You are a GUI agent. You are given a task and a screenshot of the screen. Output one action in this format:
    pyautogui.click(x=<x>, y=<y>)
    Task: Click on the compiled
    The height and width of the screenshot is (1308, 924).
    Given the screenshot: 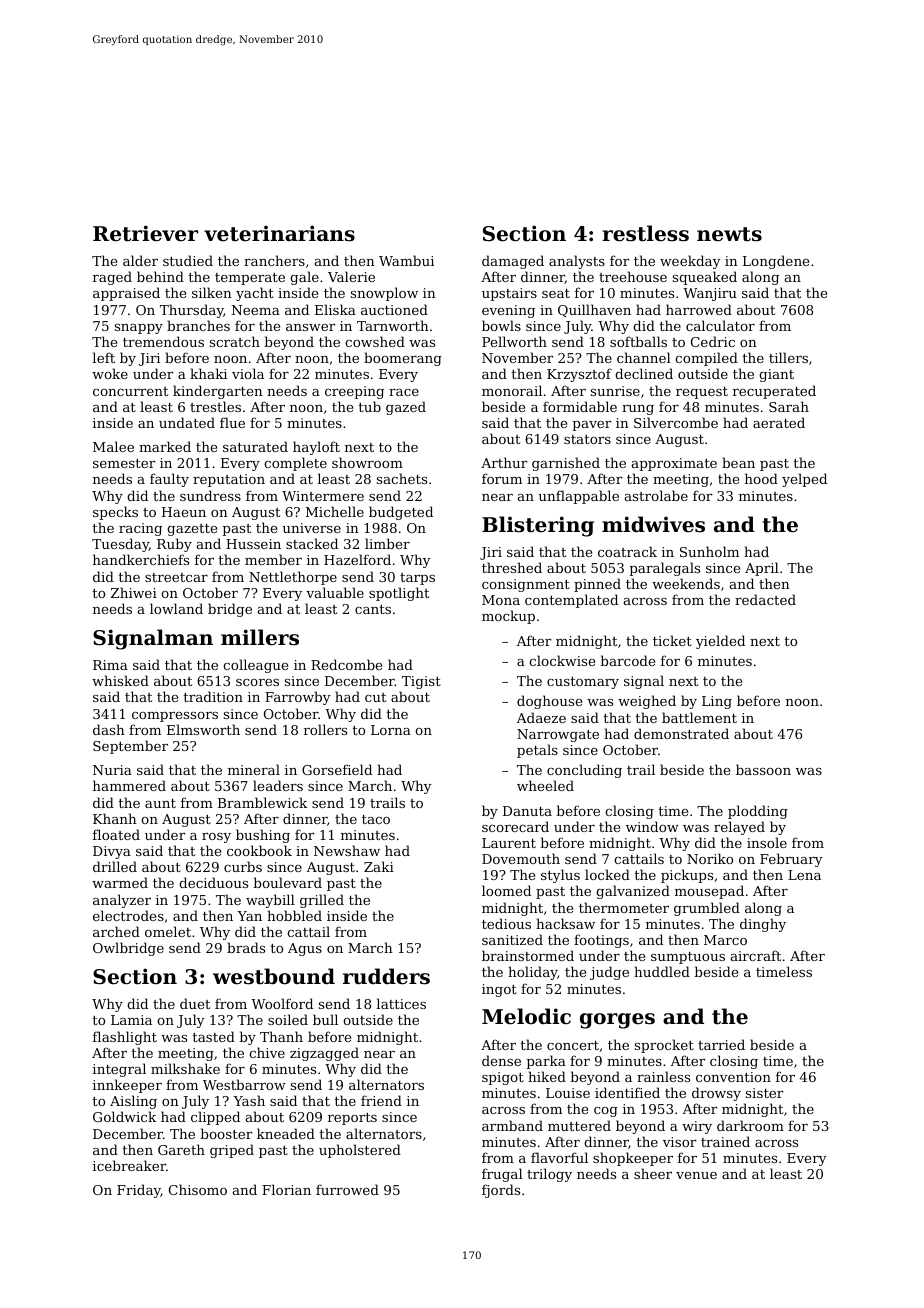 What is the action you would take?
    pyautogui.click(x=706, y=359)
